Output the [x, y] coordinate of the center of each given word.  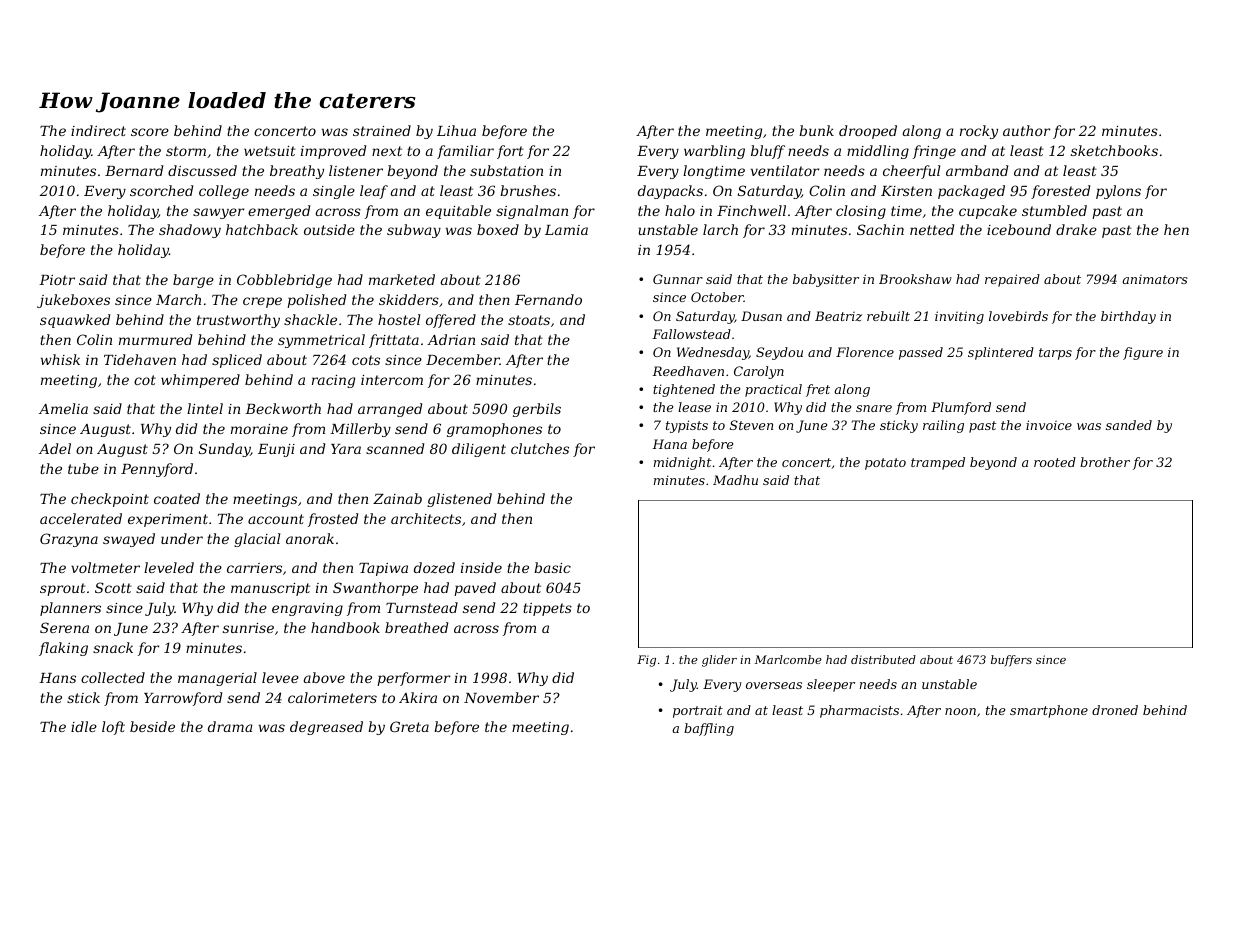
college [224, 192]
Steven [751, 425]
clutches [540, 448]
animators [1155, 279]
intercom [392, 380]
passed [921, 353]
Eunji [276, 450]
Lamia [566, 230]
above [324, 677]
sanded [1129, 425]
